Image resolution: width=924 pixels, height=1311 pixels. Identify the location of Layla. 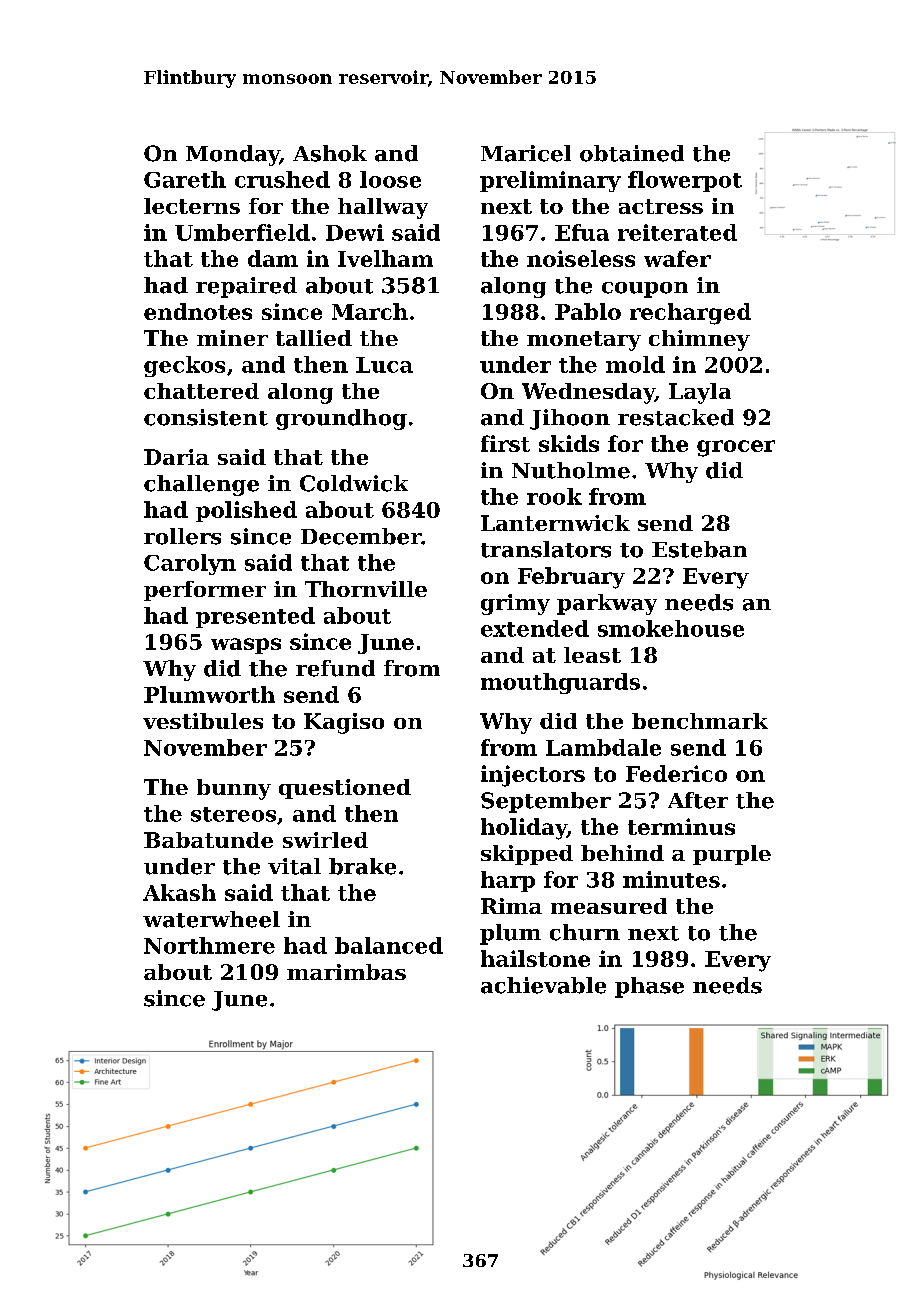
(700, 393).
